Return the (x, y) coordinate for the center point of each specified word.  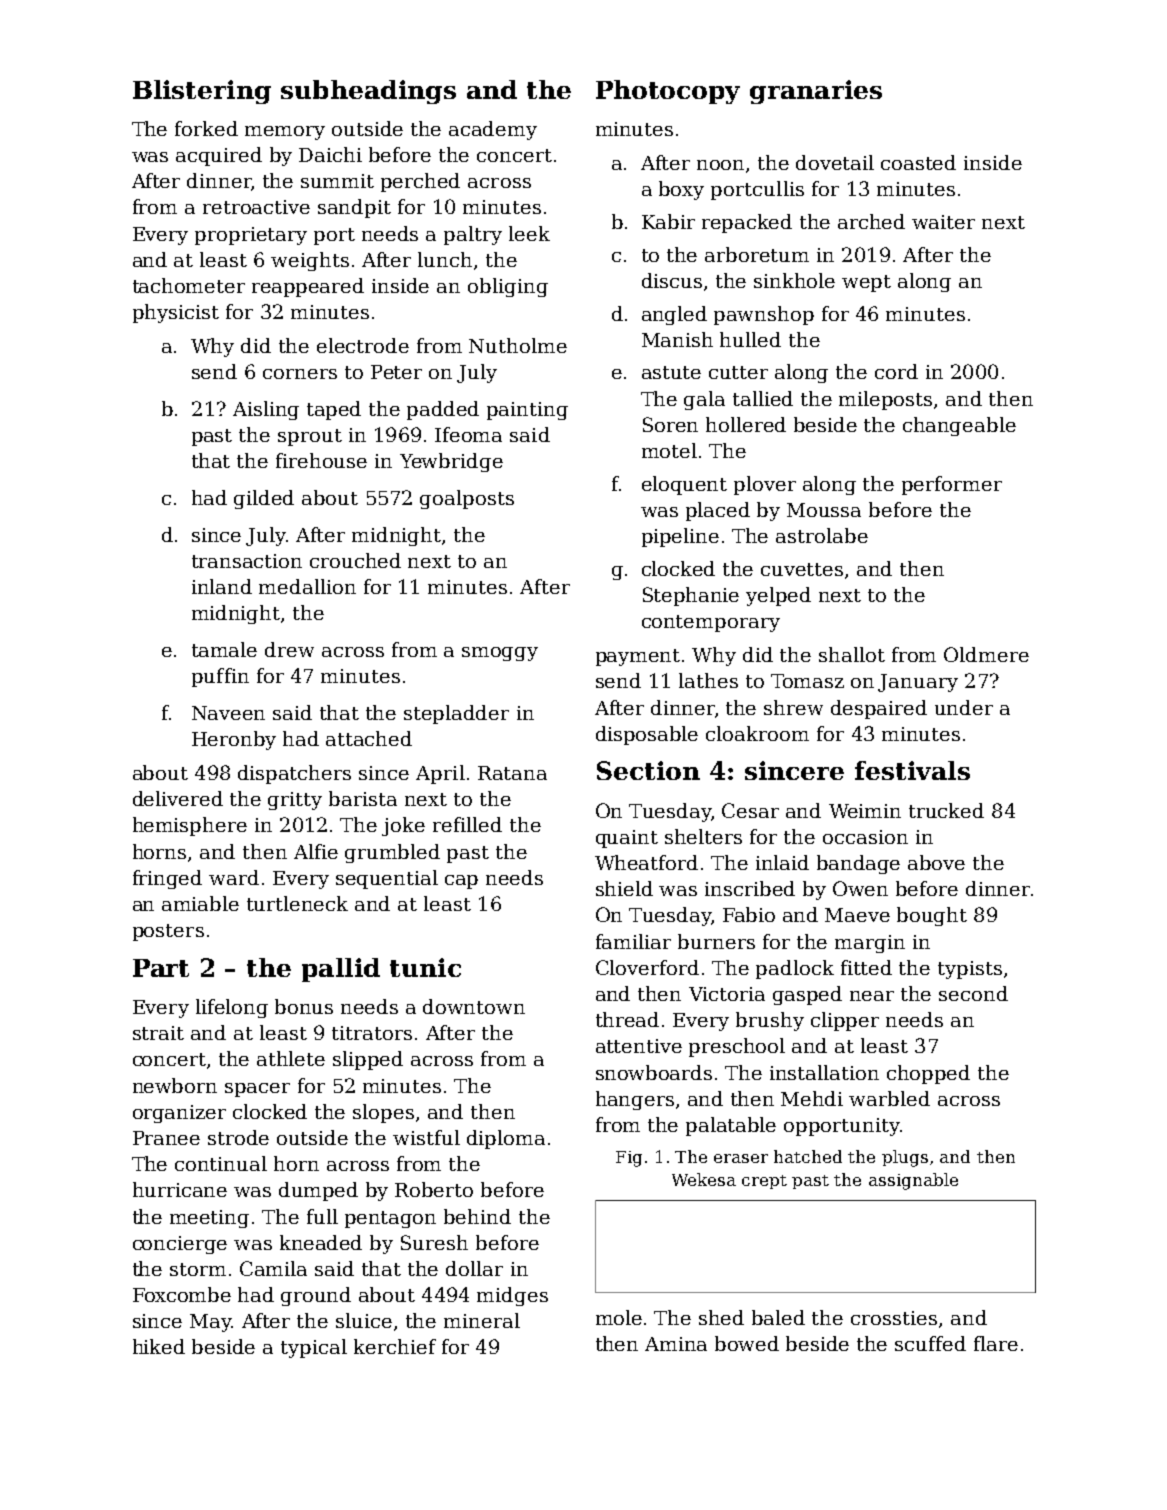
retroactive (256, 207)
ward (234, 877)
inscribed (750, 888)
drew (289, 649)
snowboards (654, 1072)
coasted (918, 162)
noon (720, 165)
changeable (959, 426)
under (964, 707)
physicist (176, 313)
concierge (180, 1245)
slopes (383, 1113)
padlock (795, 969)
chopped (928, 1074)
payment (638, 657)
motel (669, 450)
